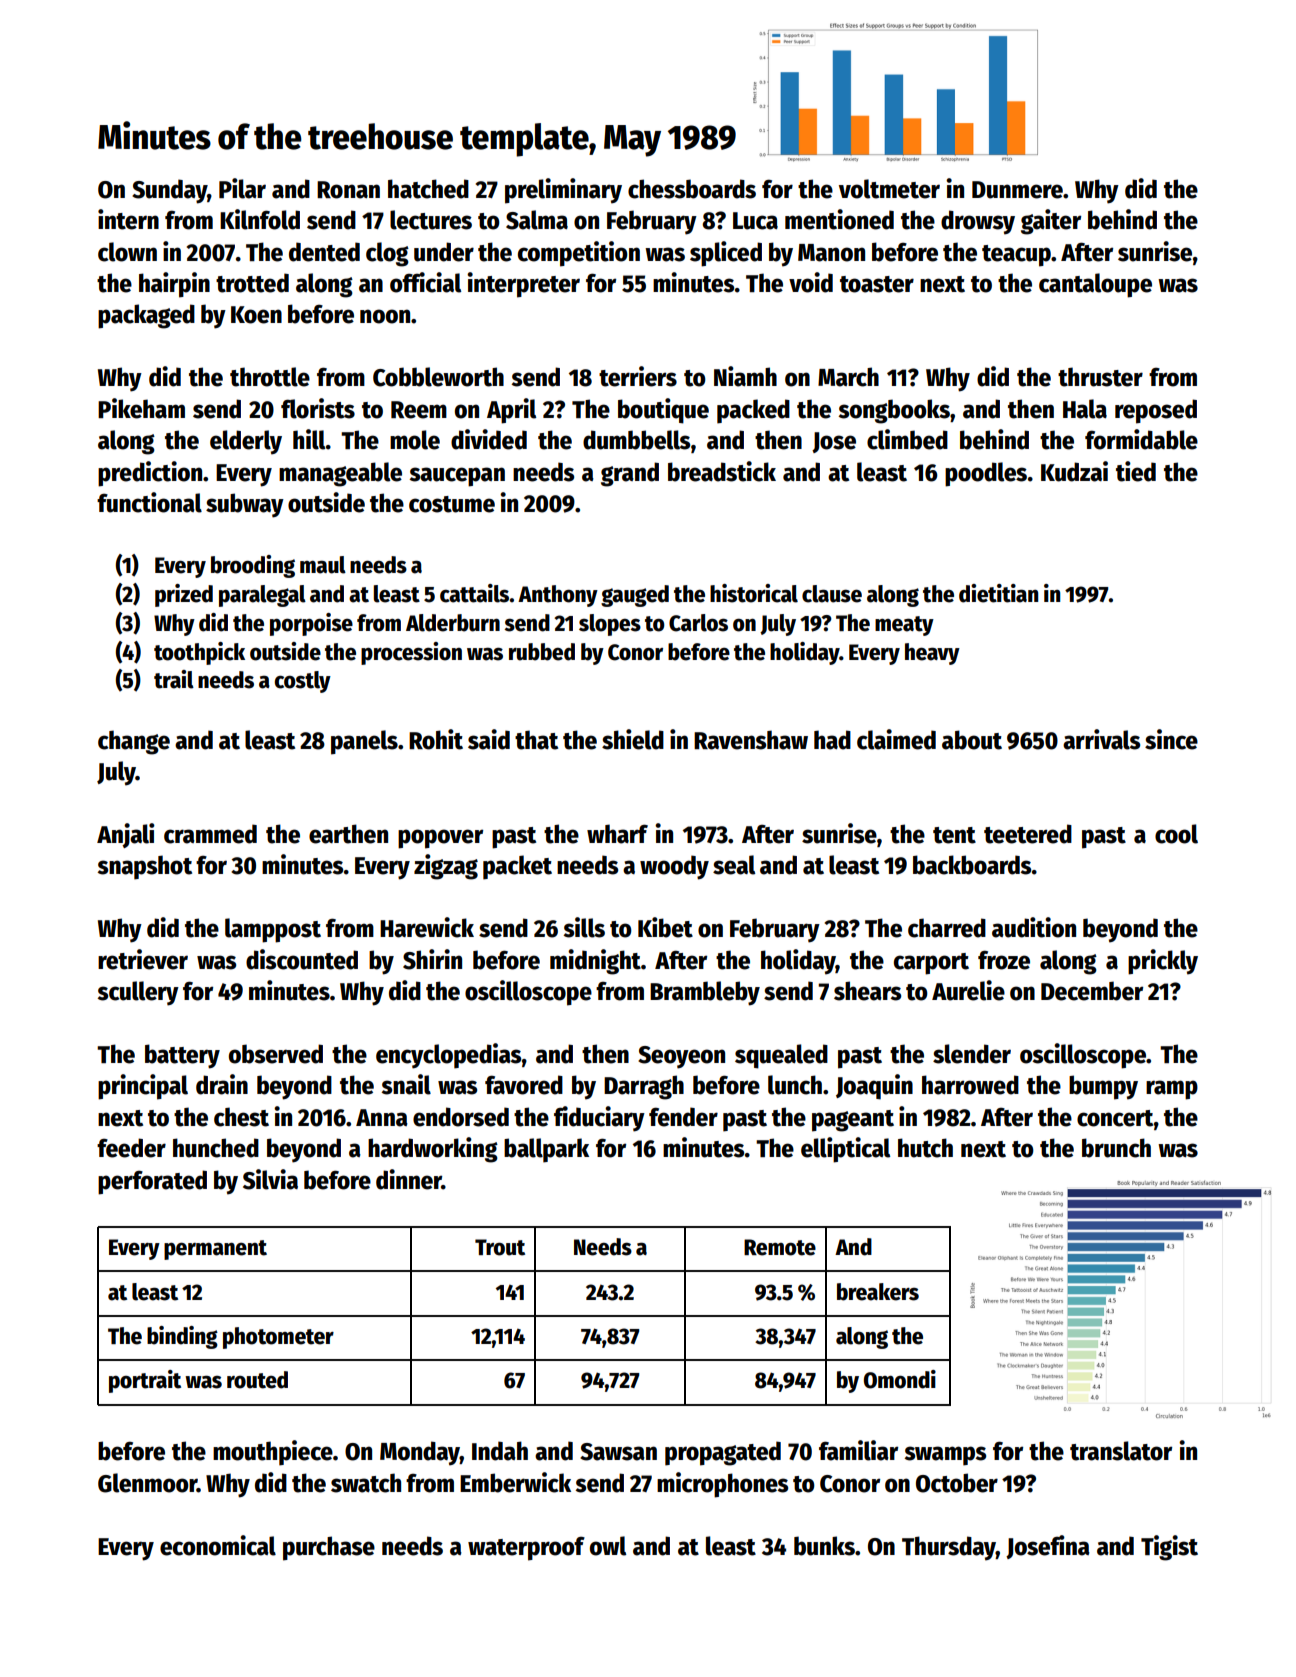 The height and width of the image is (1677, 1296). Describe the element at coordinates (489, 739) in the image. I see `said` at that location.
